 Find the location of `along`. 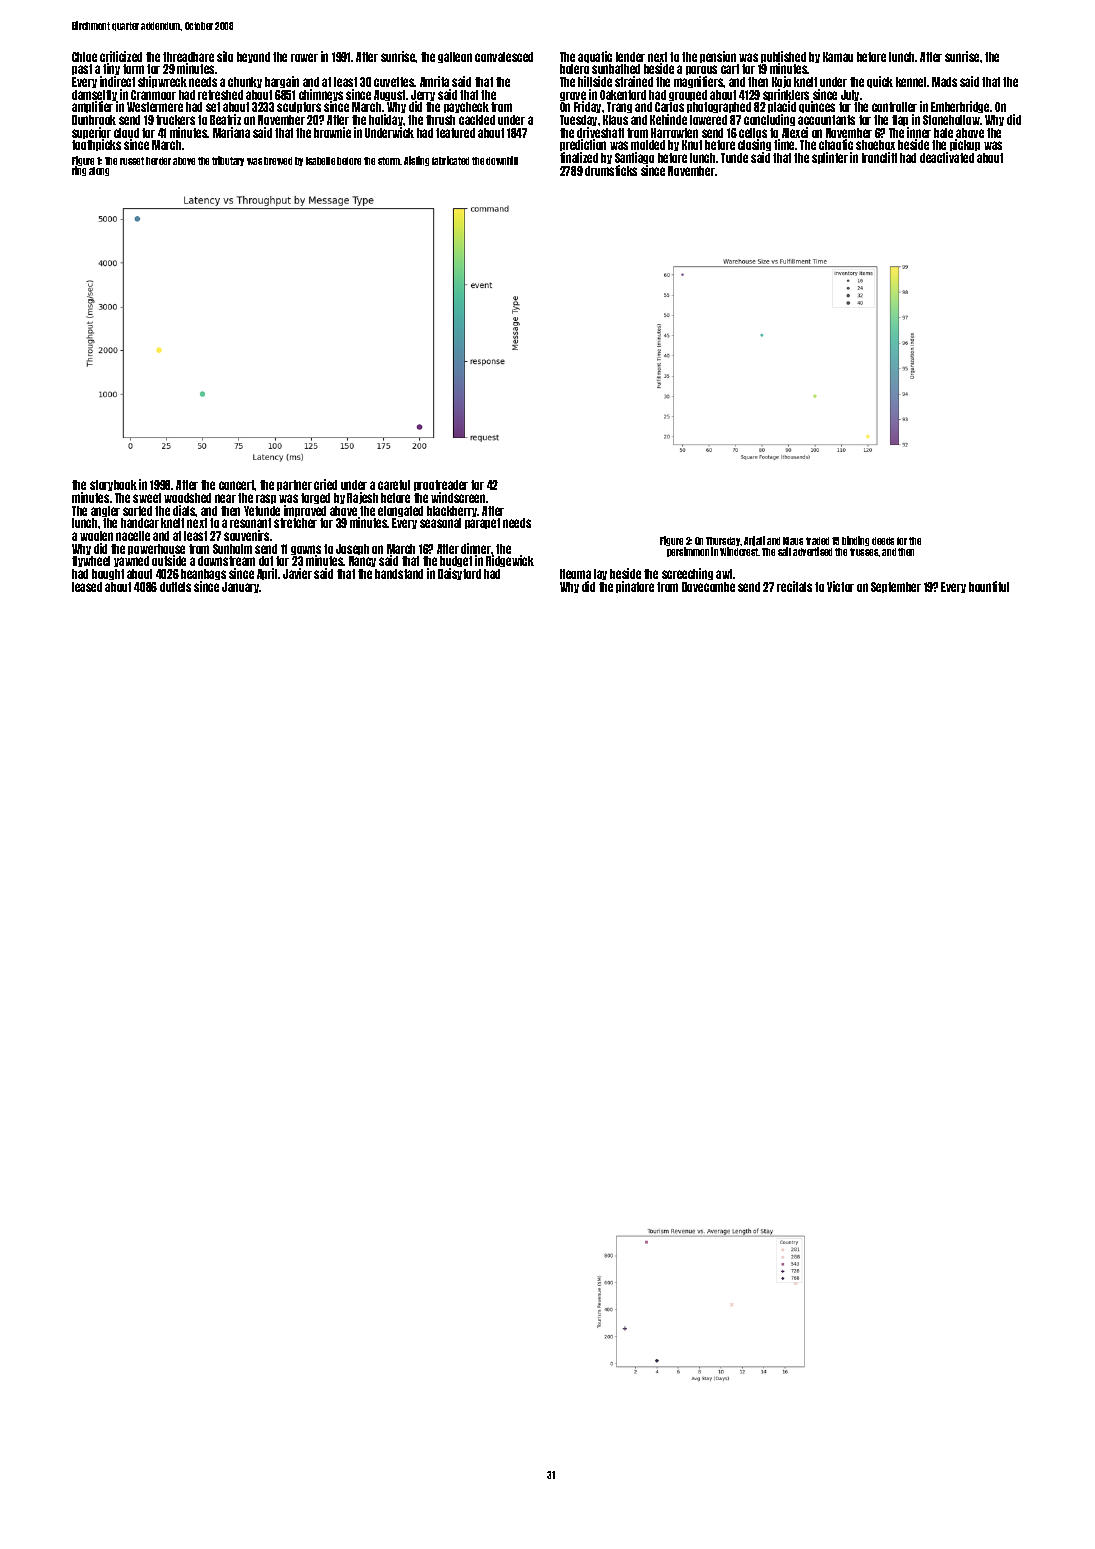

along is located at coordinates (99, 171).
